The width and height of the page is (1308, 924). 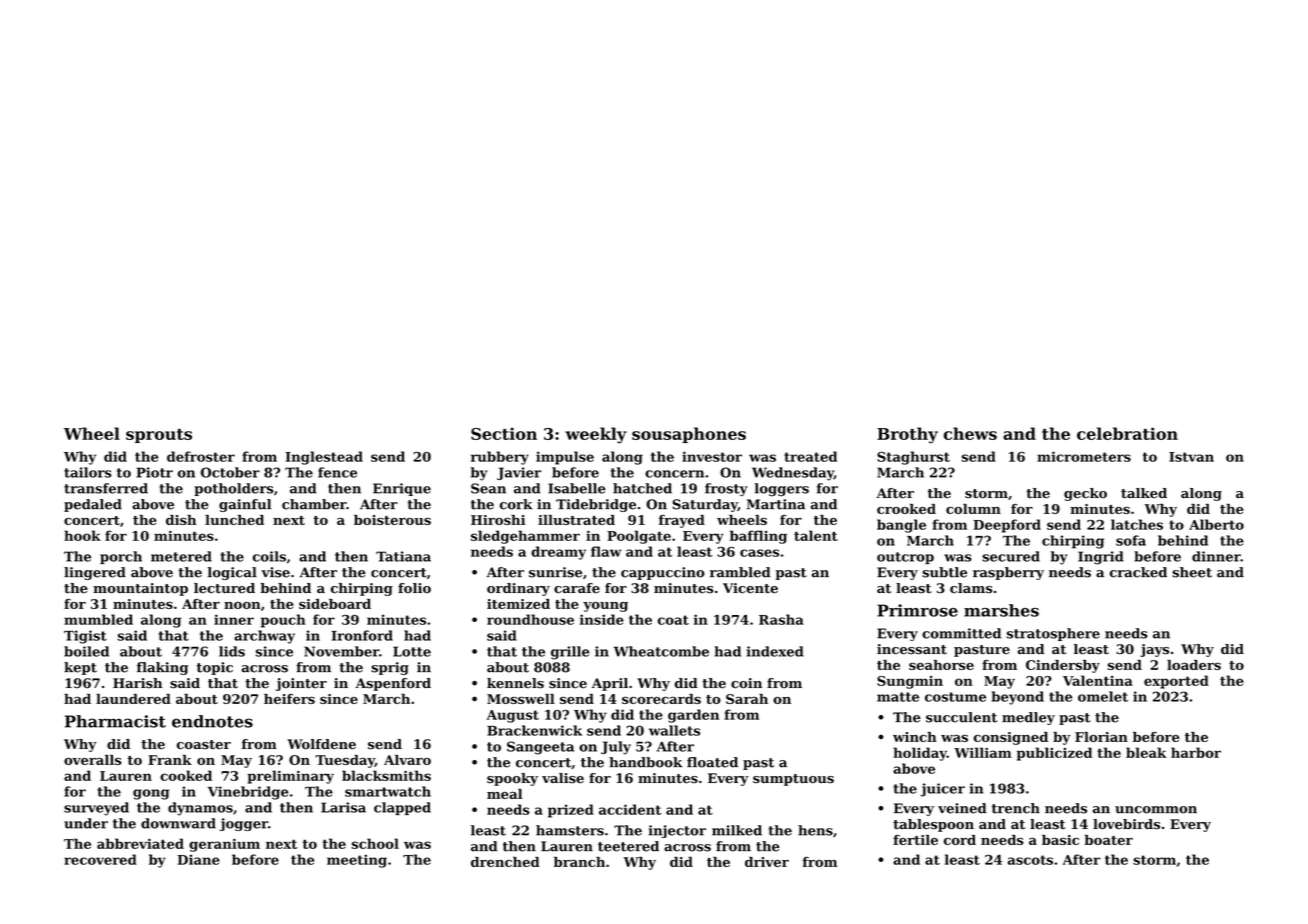 What do you see at coordinates (1001, 610) in the page?
I see `marshes` at bounding box center [1001, 610].
